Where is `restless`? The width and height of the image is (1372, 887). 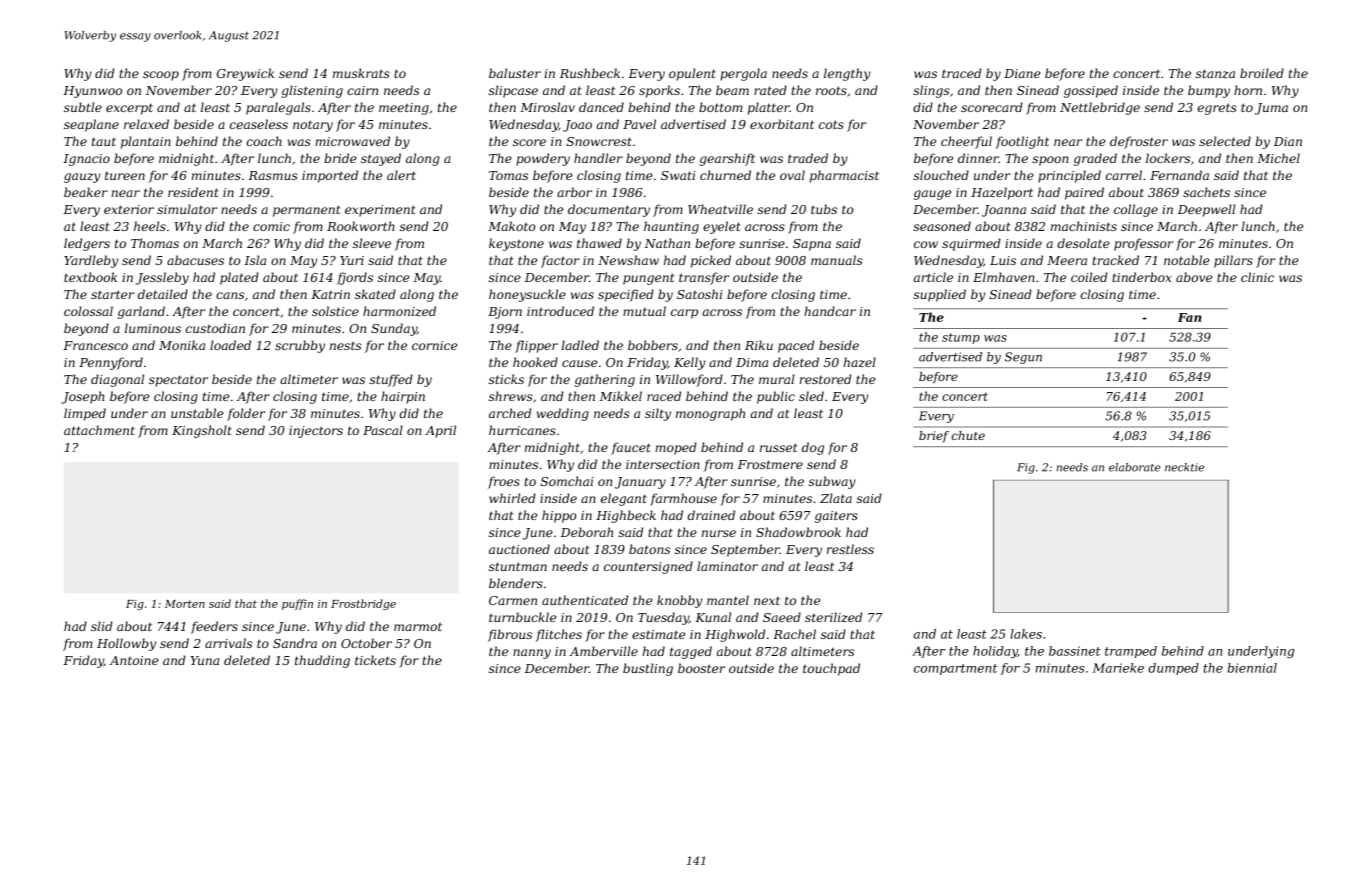
restless is located at coordinates (850, 549).
